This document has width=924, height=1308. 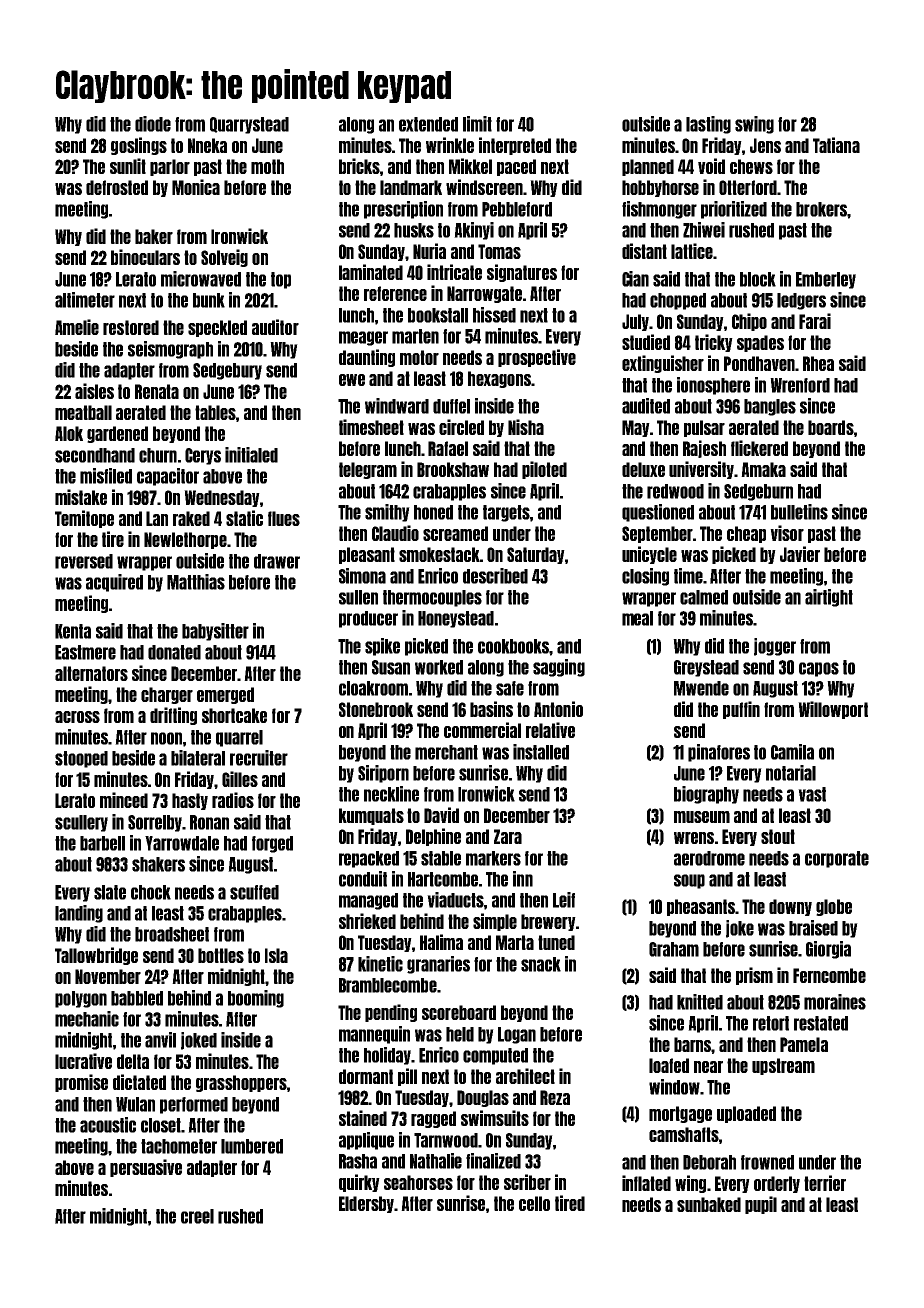 I want to click on installed, so click(x=541, y=752).
